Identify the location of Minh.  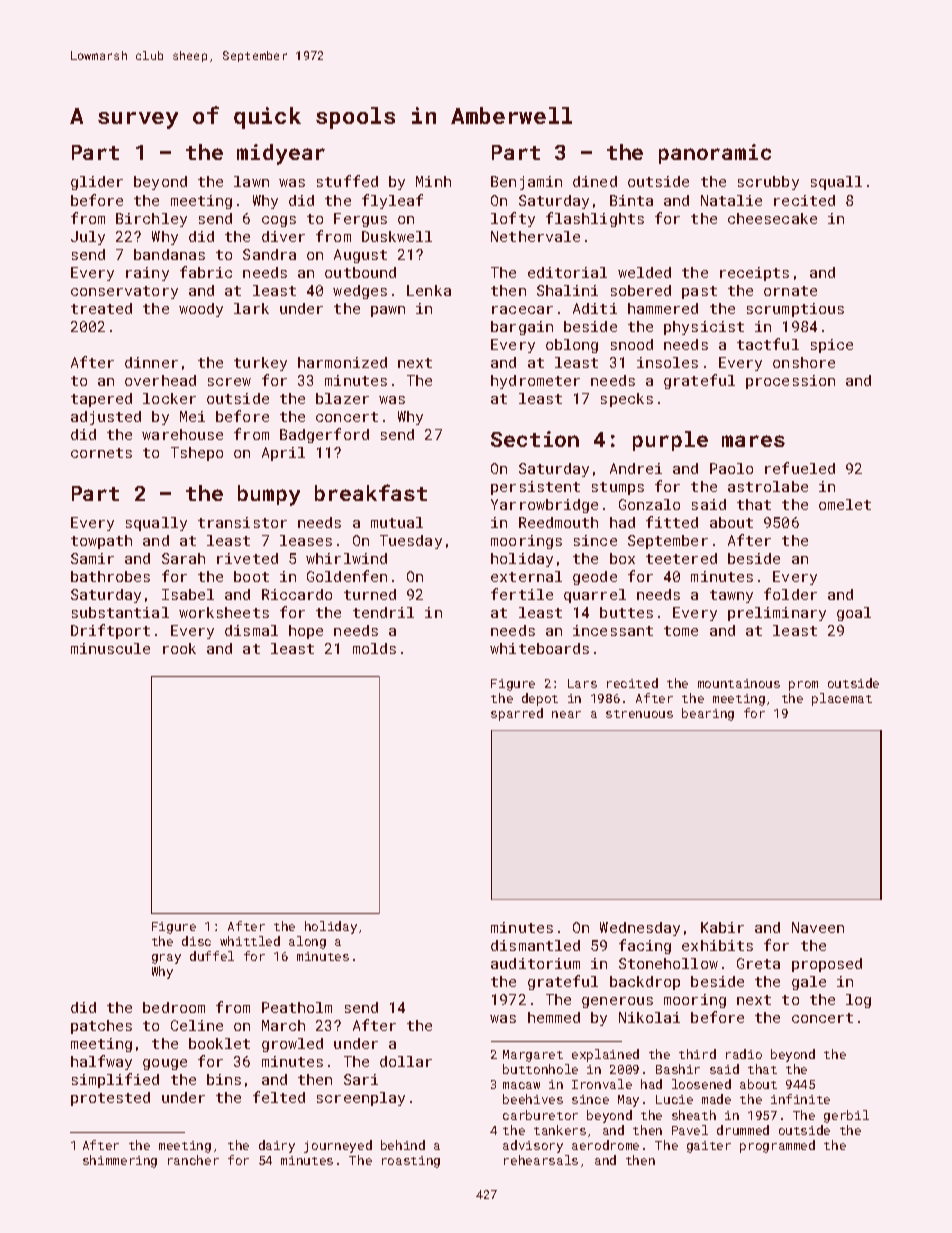
(433, 181).
